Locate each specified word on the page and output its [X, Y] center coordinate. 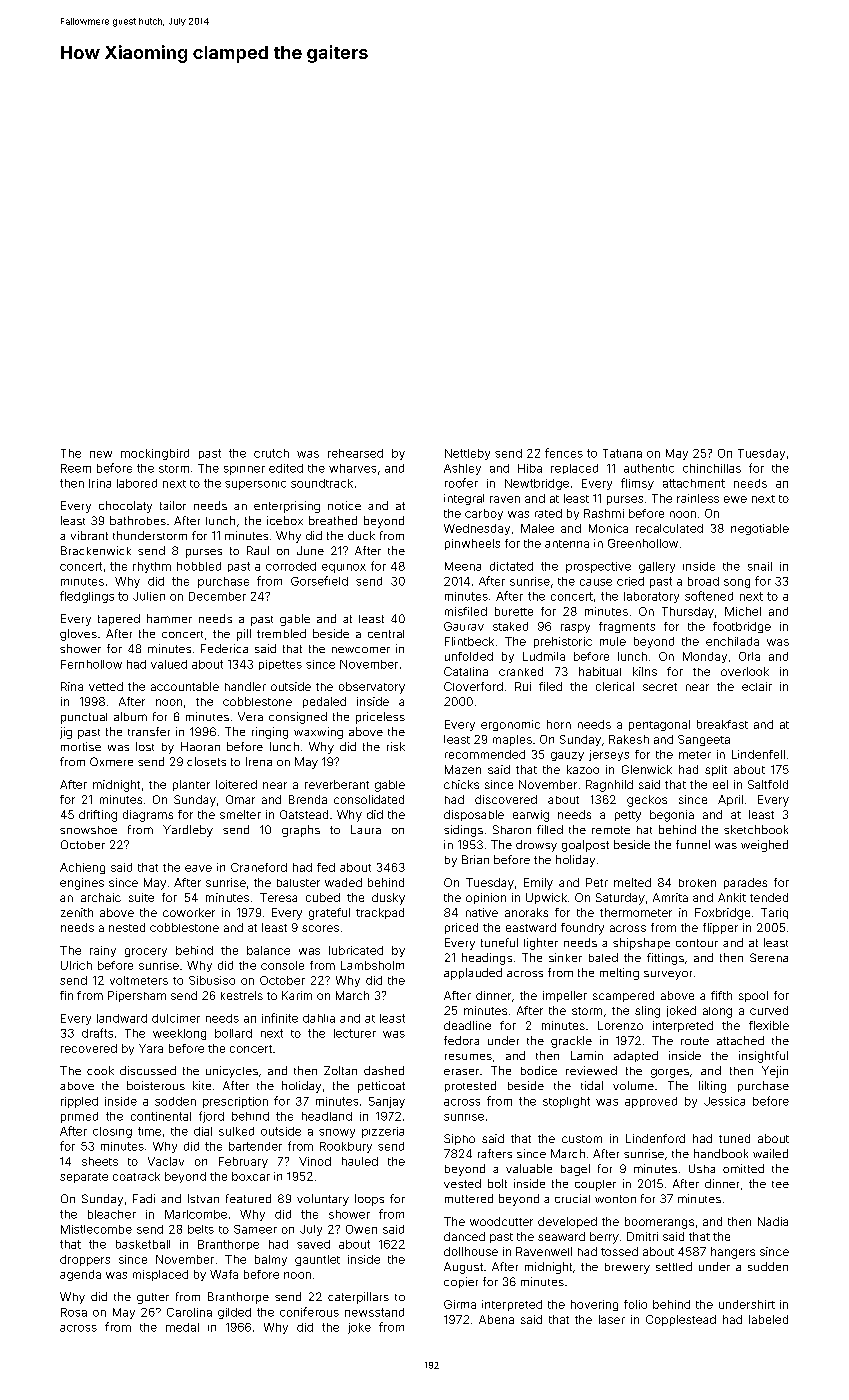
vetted [106, 686]
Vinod [315, 1161]
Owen [361, 1229]
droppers [85, 1260]
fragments [627, 627]
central [386, 634]
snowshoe [88, 830]
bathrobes [138, 520]
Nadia [773, 1221]
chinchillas [712, 468]
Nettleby [467, 454]
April [730, 800]
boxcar [251, 1176]
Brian [475, 859]
